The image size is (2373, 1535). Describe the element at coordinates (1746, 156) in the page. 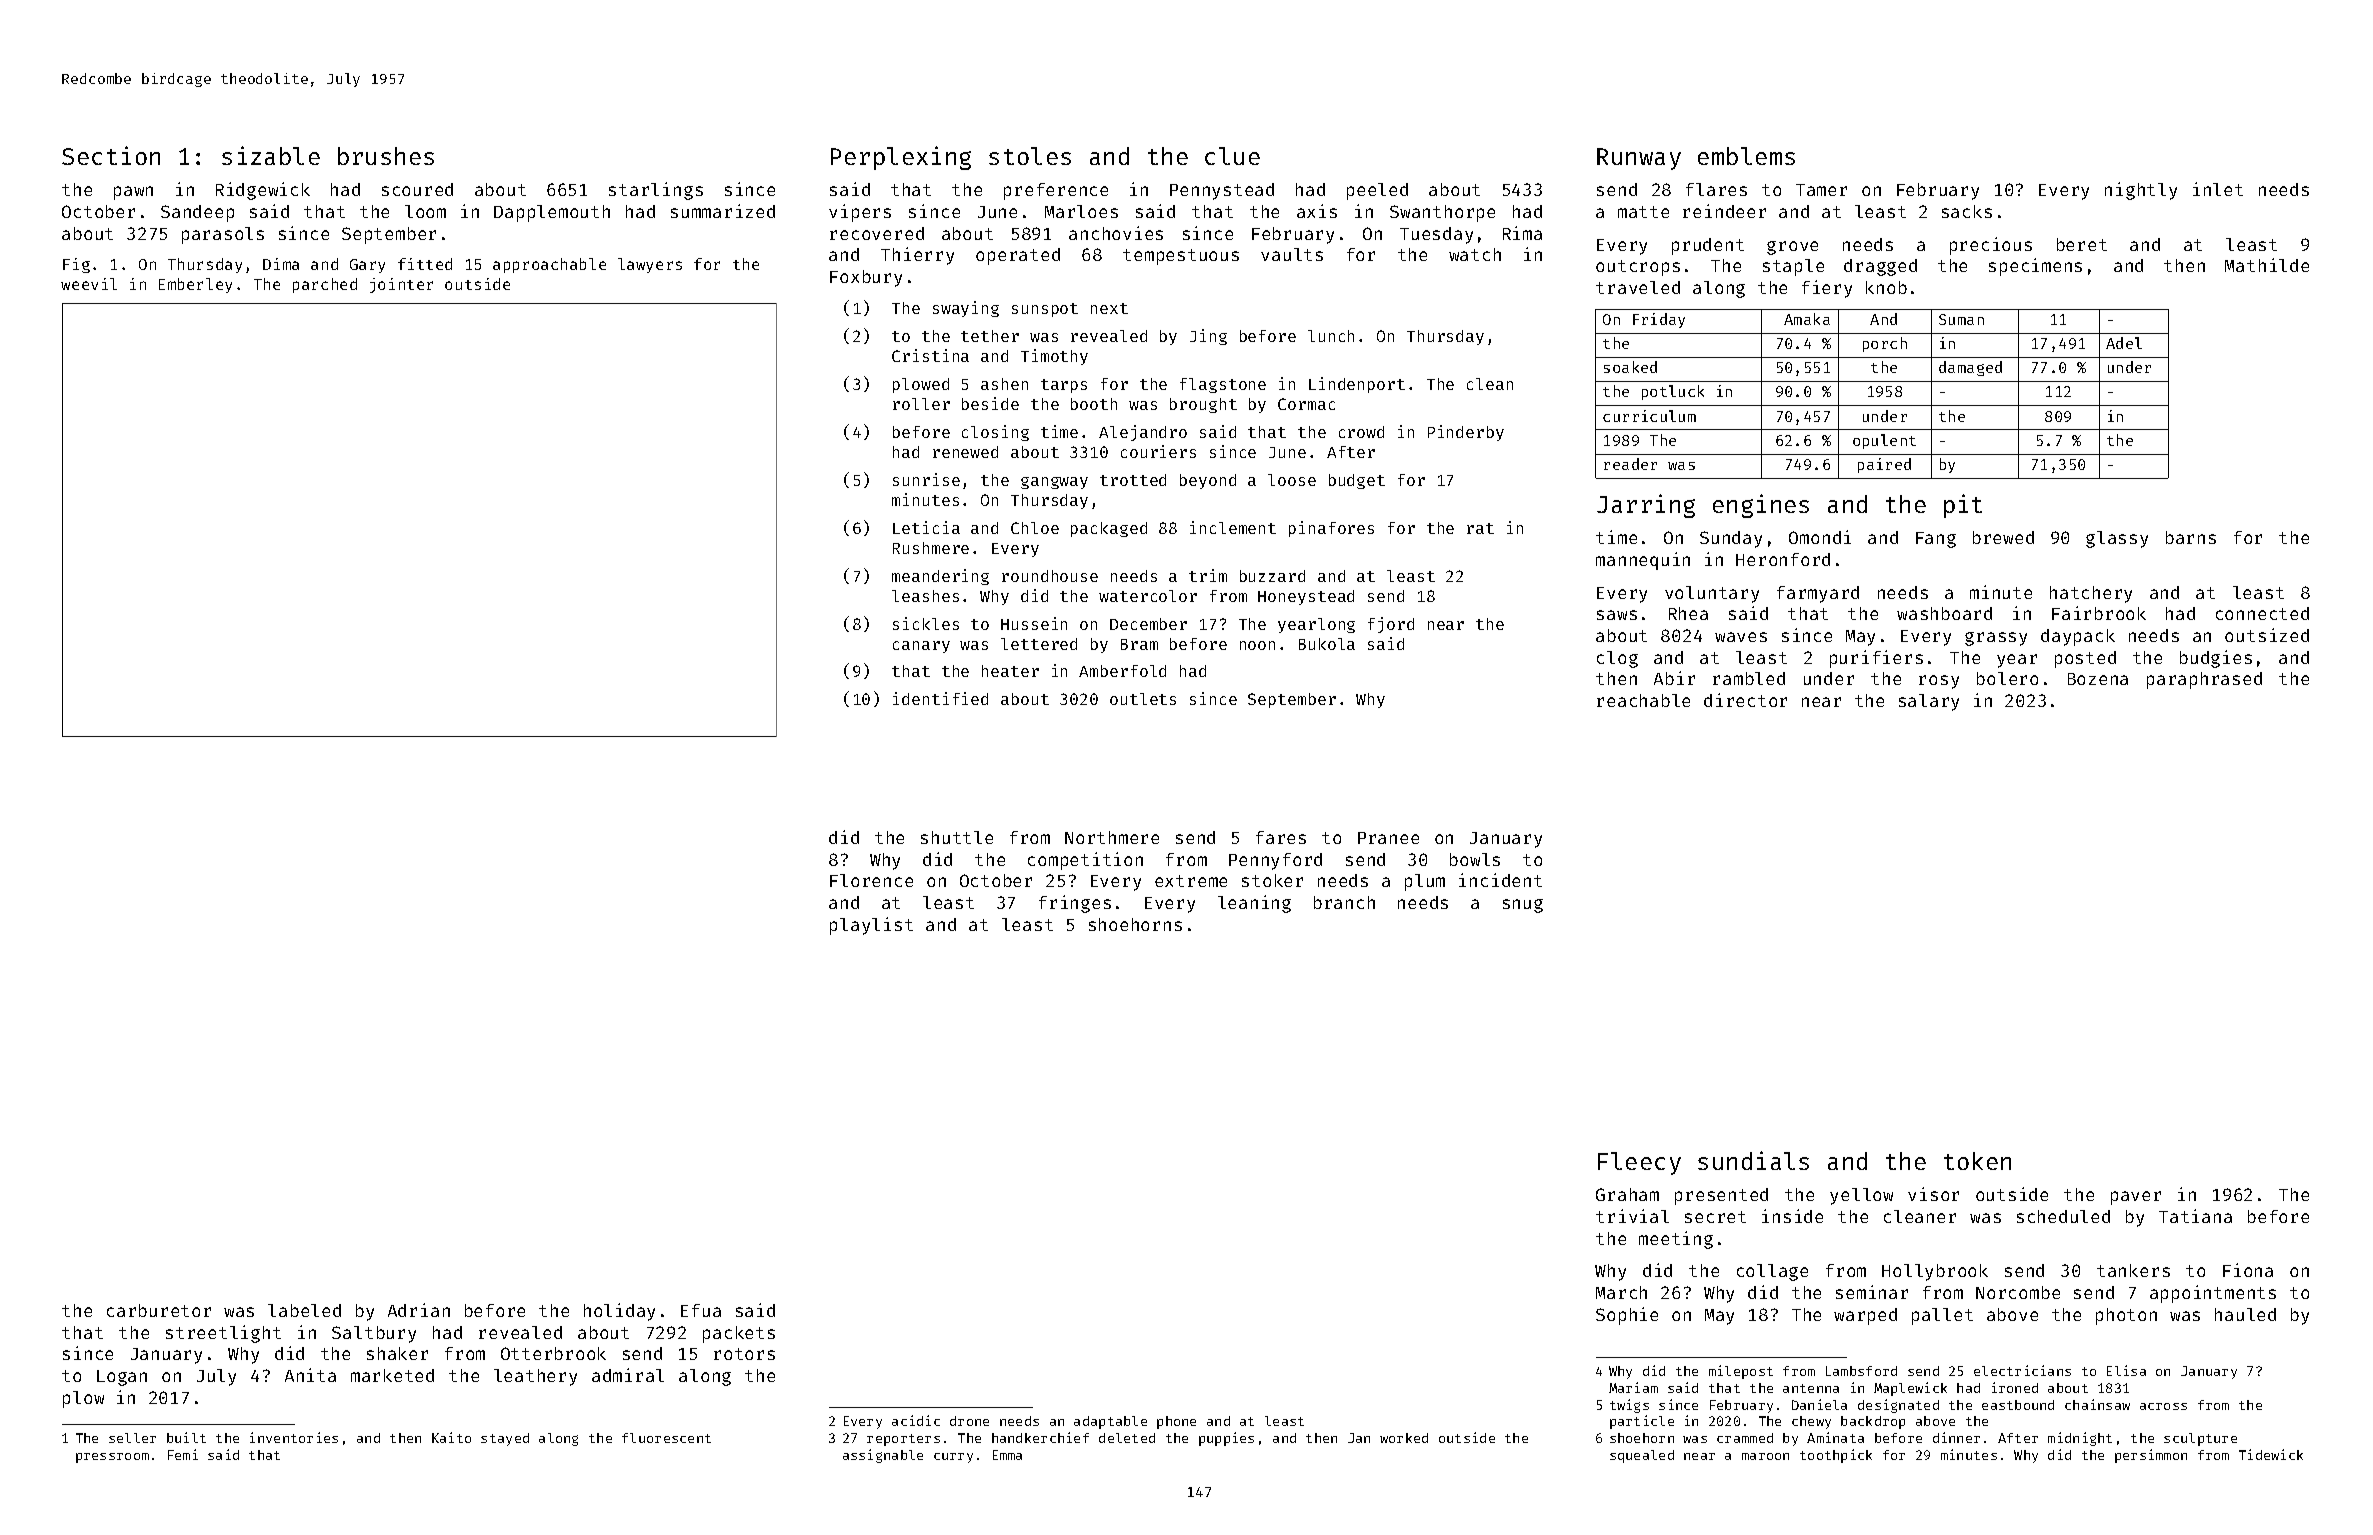

I see `emblems` at that location.
